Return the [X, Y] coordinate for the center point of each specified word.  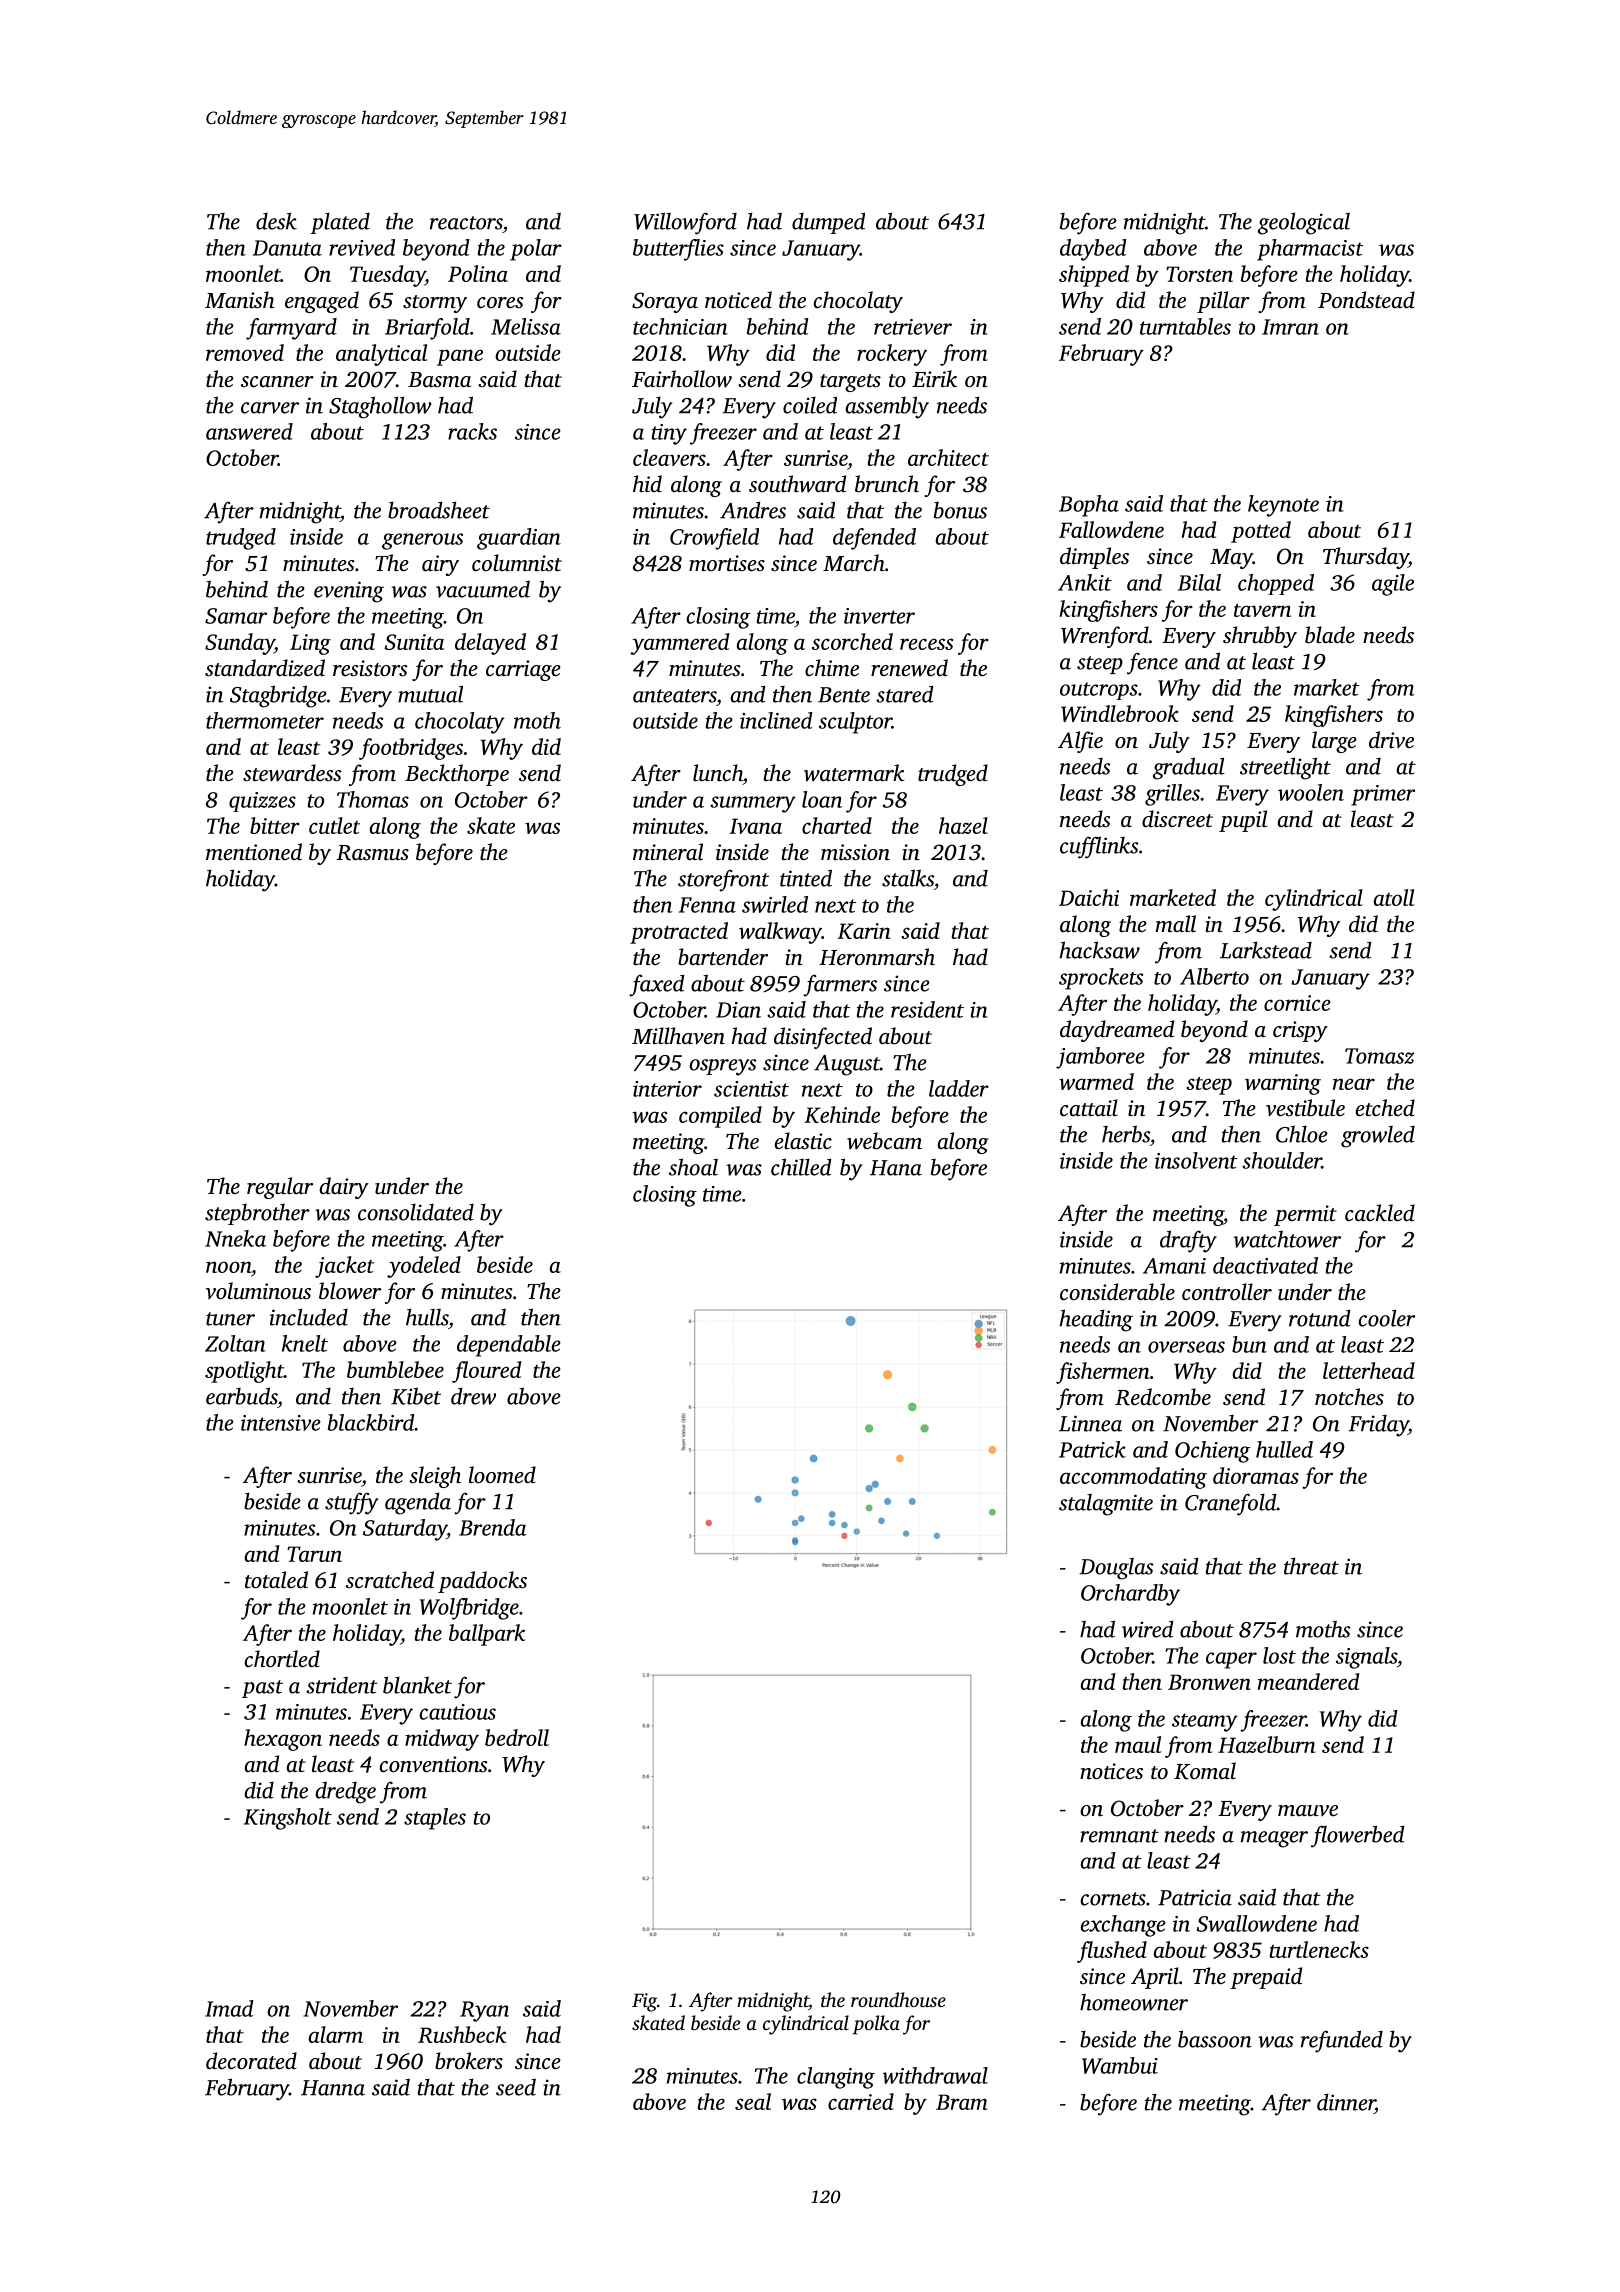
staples [435, 1819]
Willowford [685, 223]
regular [280, 1188]
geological [1304, 223]
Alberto [1214, 976]
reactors [466, 223]
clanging [836, 2078]
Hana [896, 1168]
